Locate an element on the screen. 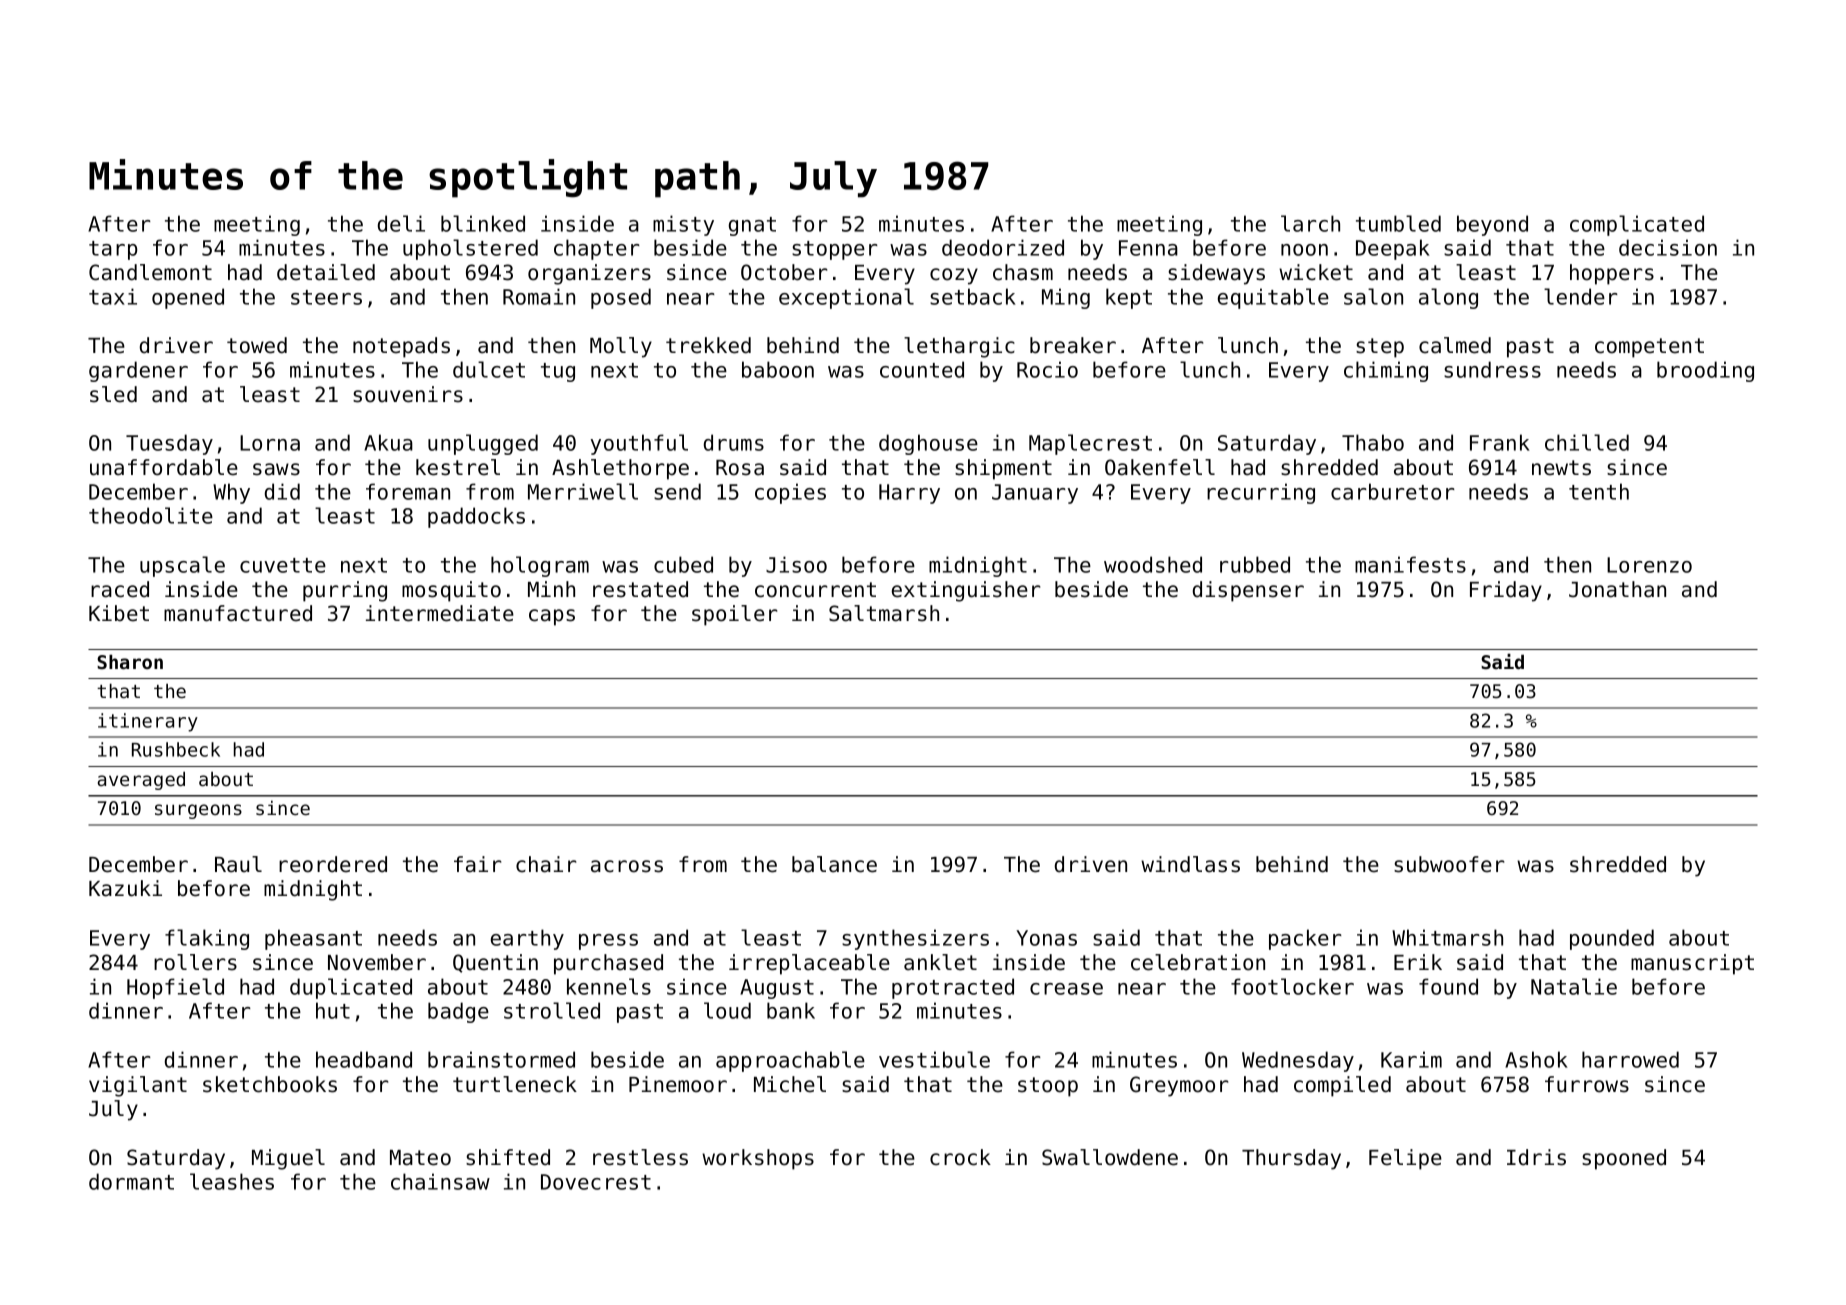  Whitmarsh is located at coordinates (1447, 937).
